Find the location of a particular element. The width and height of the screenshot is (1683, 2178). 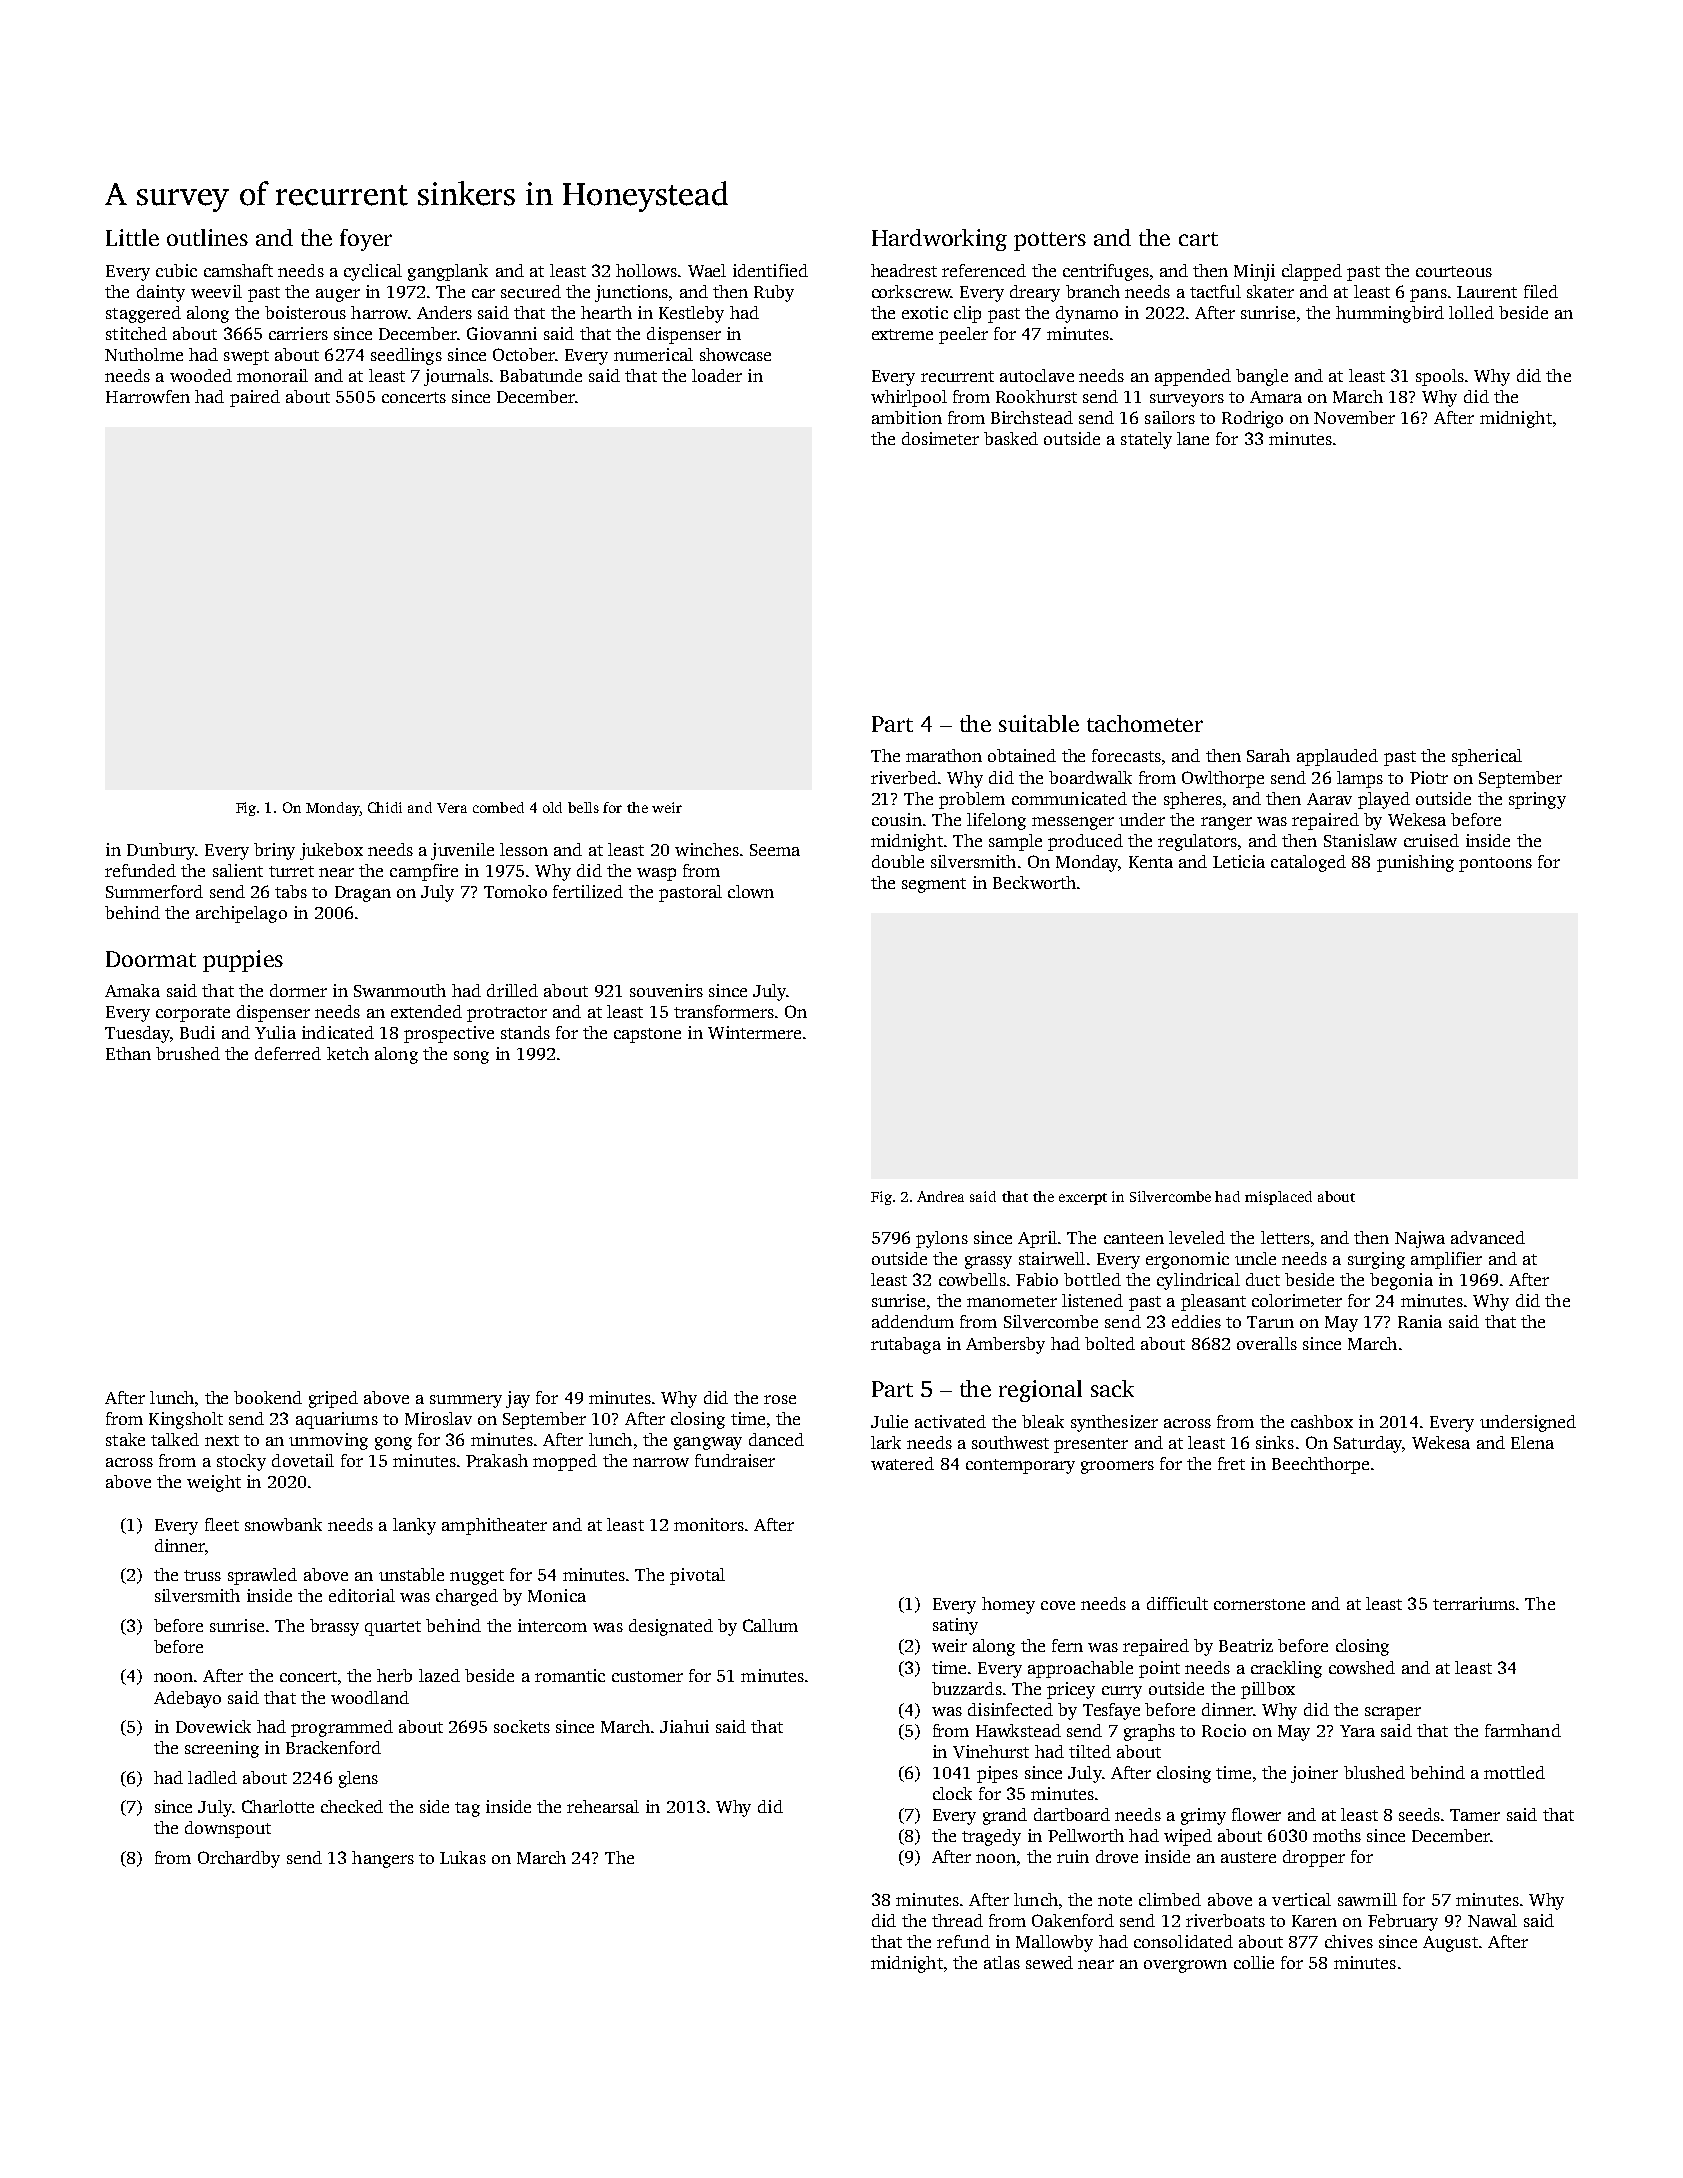

screening is located at coordinates (222, 1749).
